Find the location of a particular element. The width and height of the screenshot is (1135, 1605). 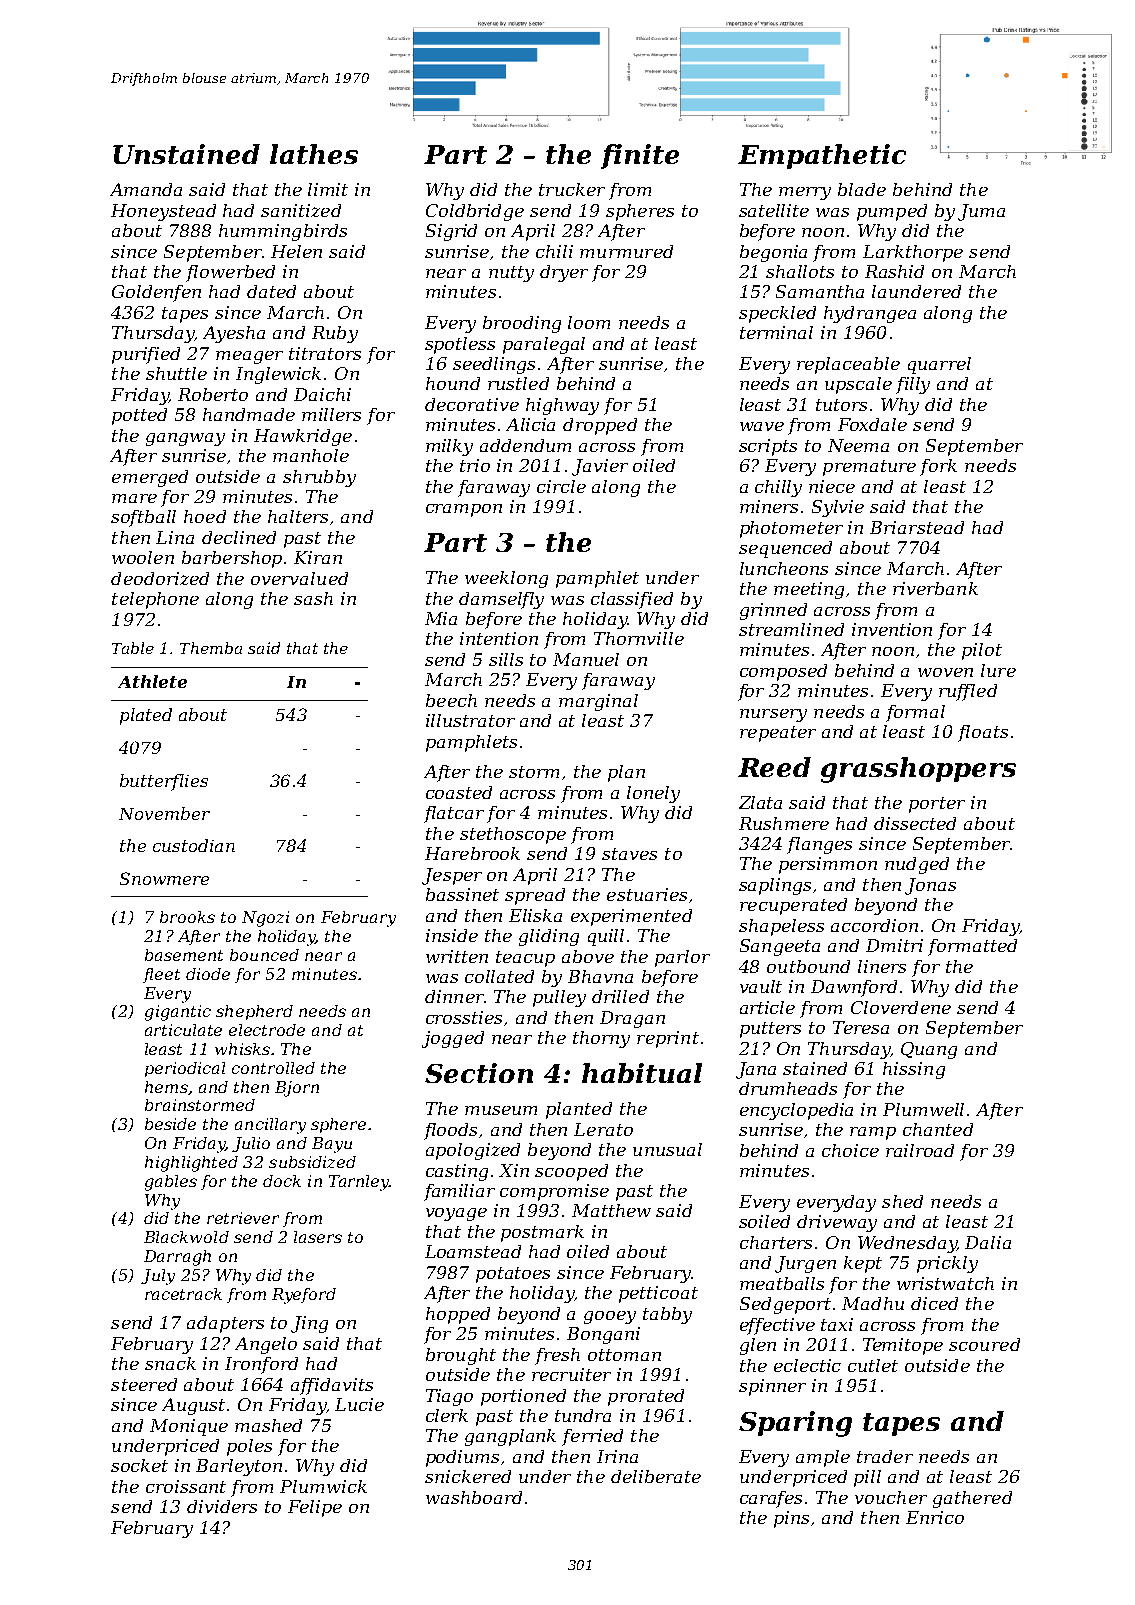

dated is located at coordinates (271, 291).
